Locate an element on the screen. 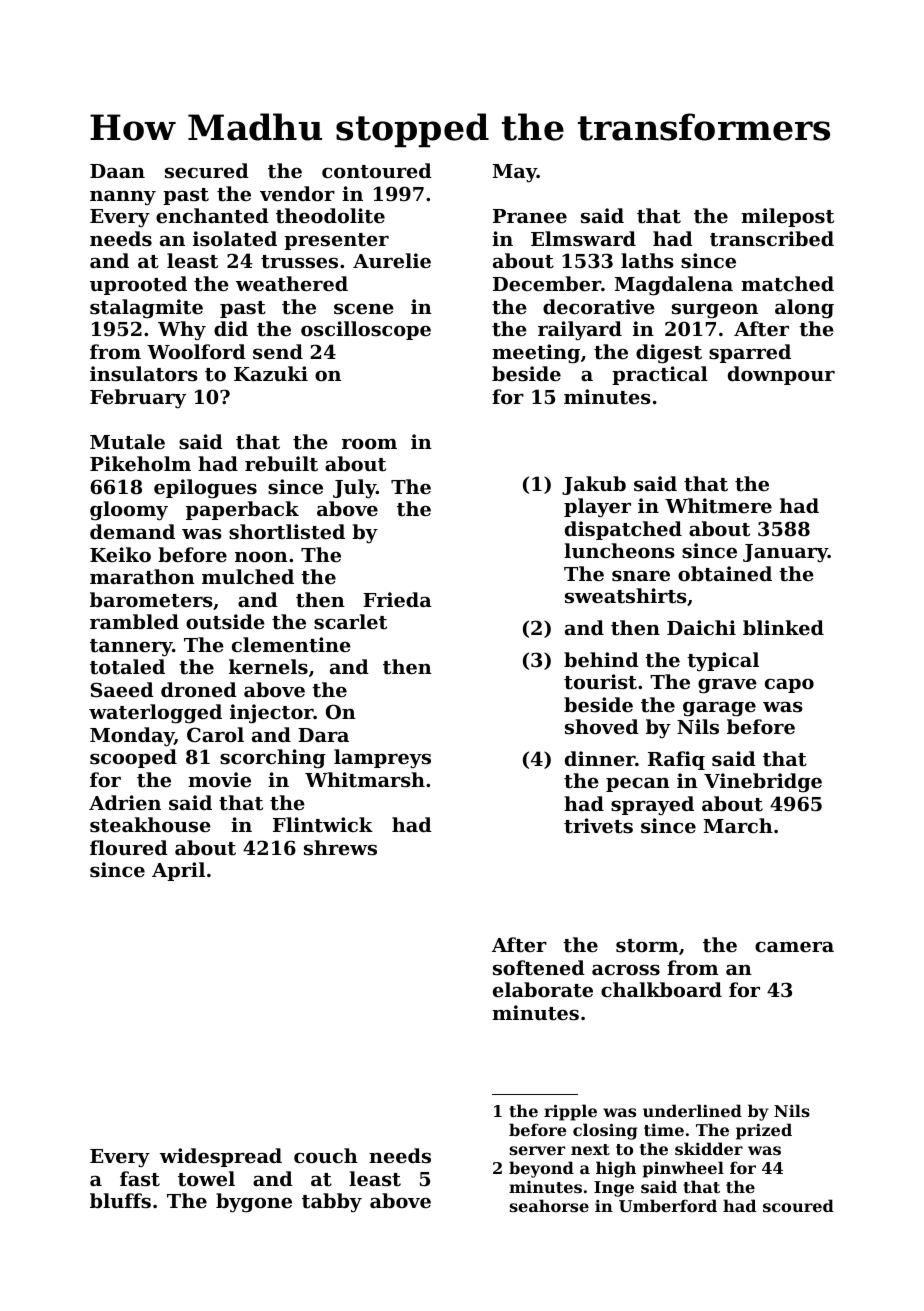 The height and width of the screenshot is (1311, 924). widespread is located at coordinates (221, 1157).
